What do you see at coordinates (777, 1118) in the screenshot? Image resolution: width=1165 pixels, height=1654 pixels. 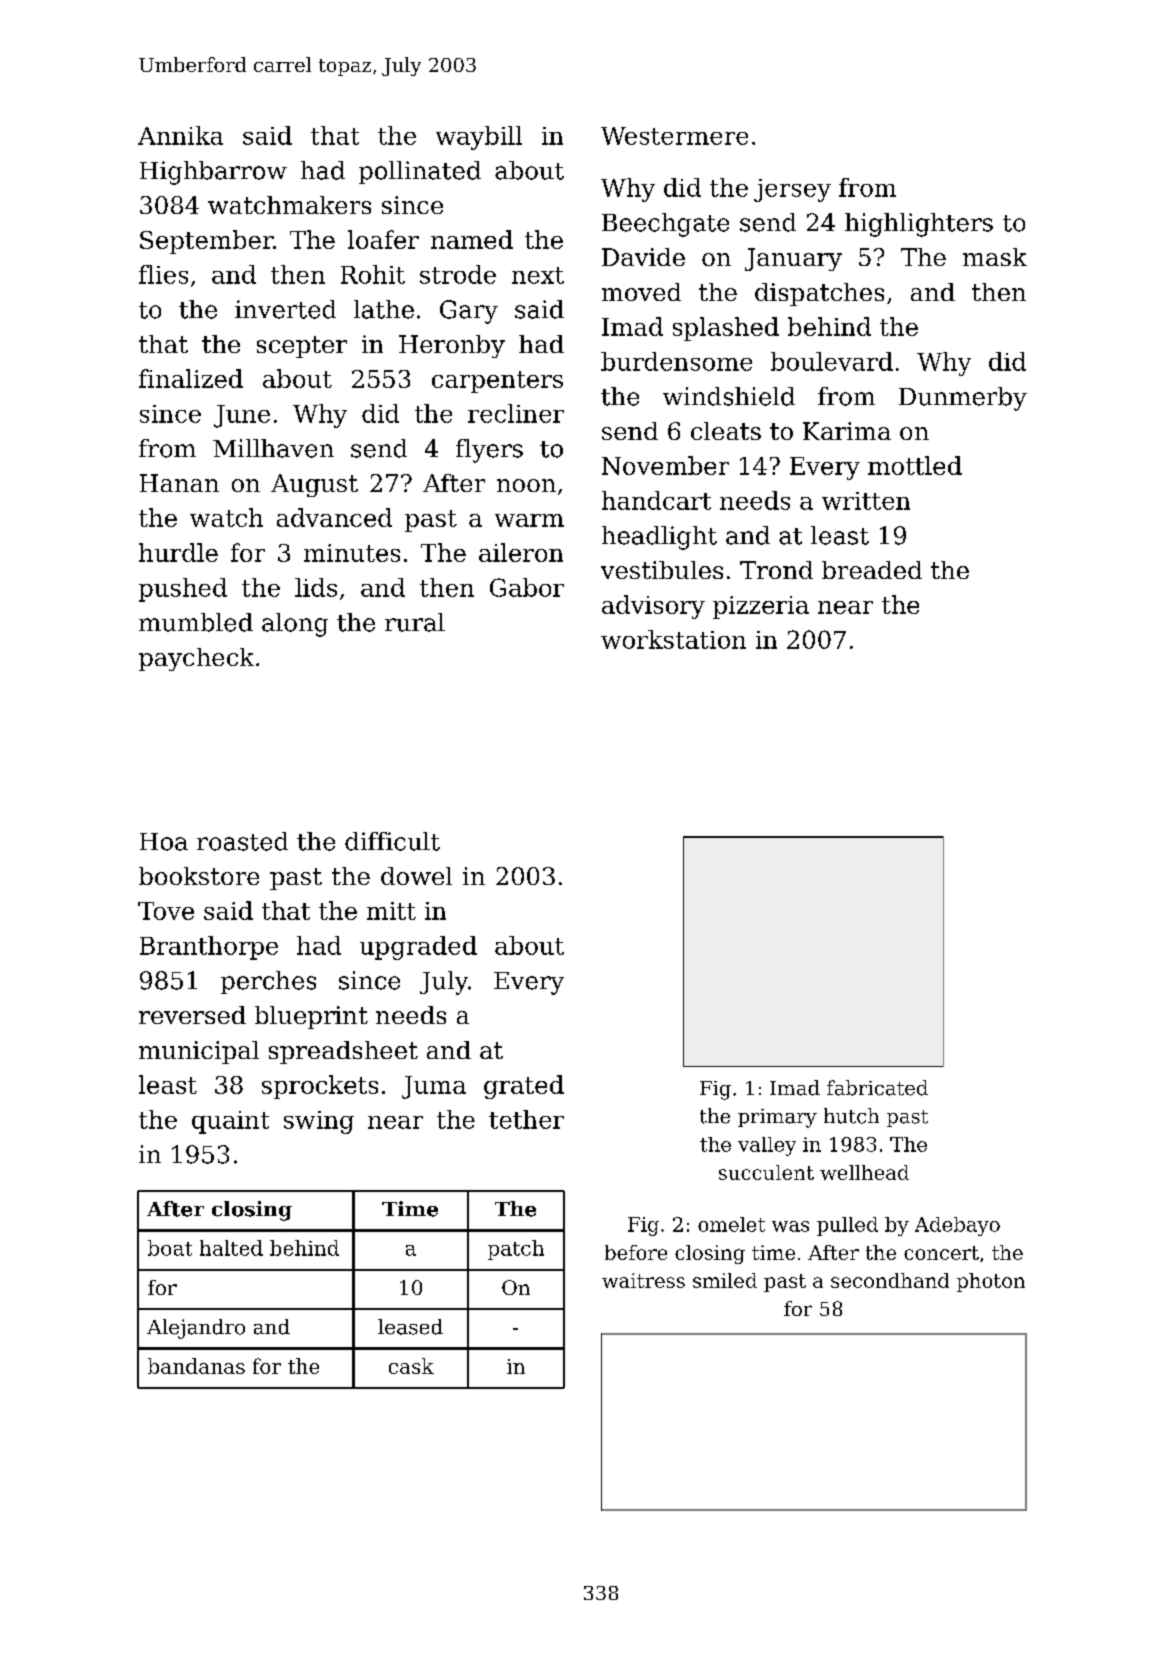 I see `primary` at bounding box center [777, 1118].
